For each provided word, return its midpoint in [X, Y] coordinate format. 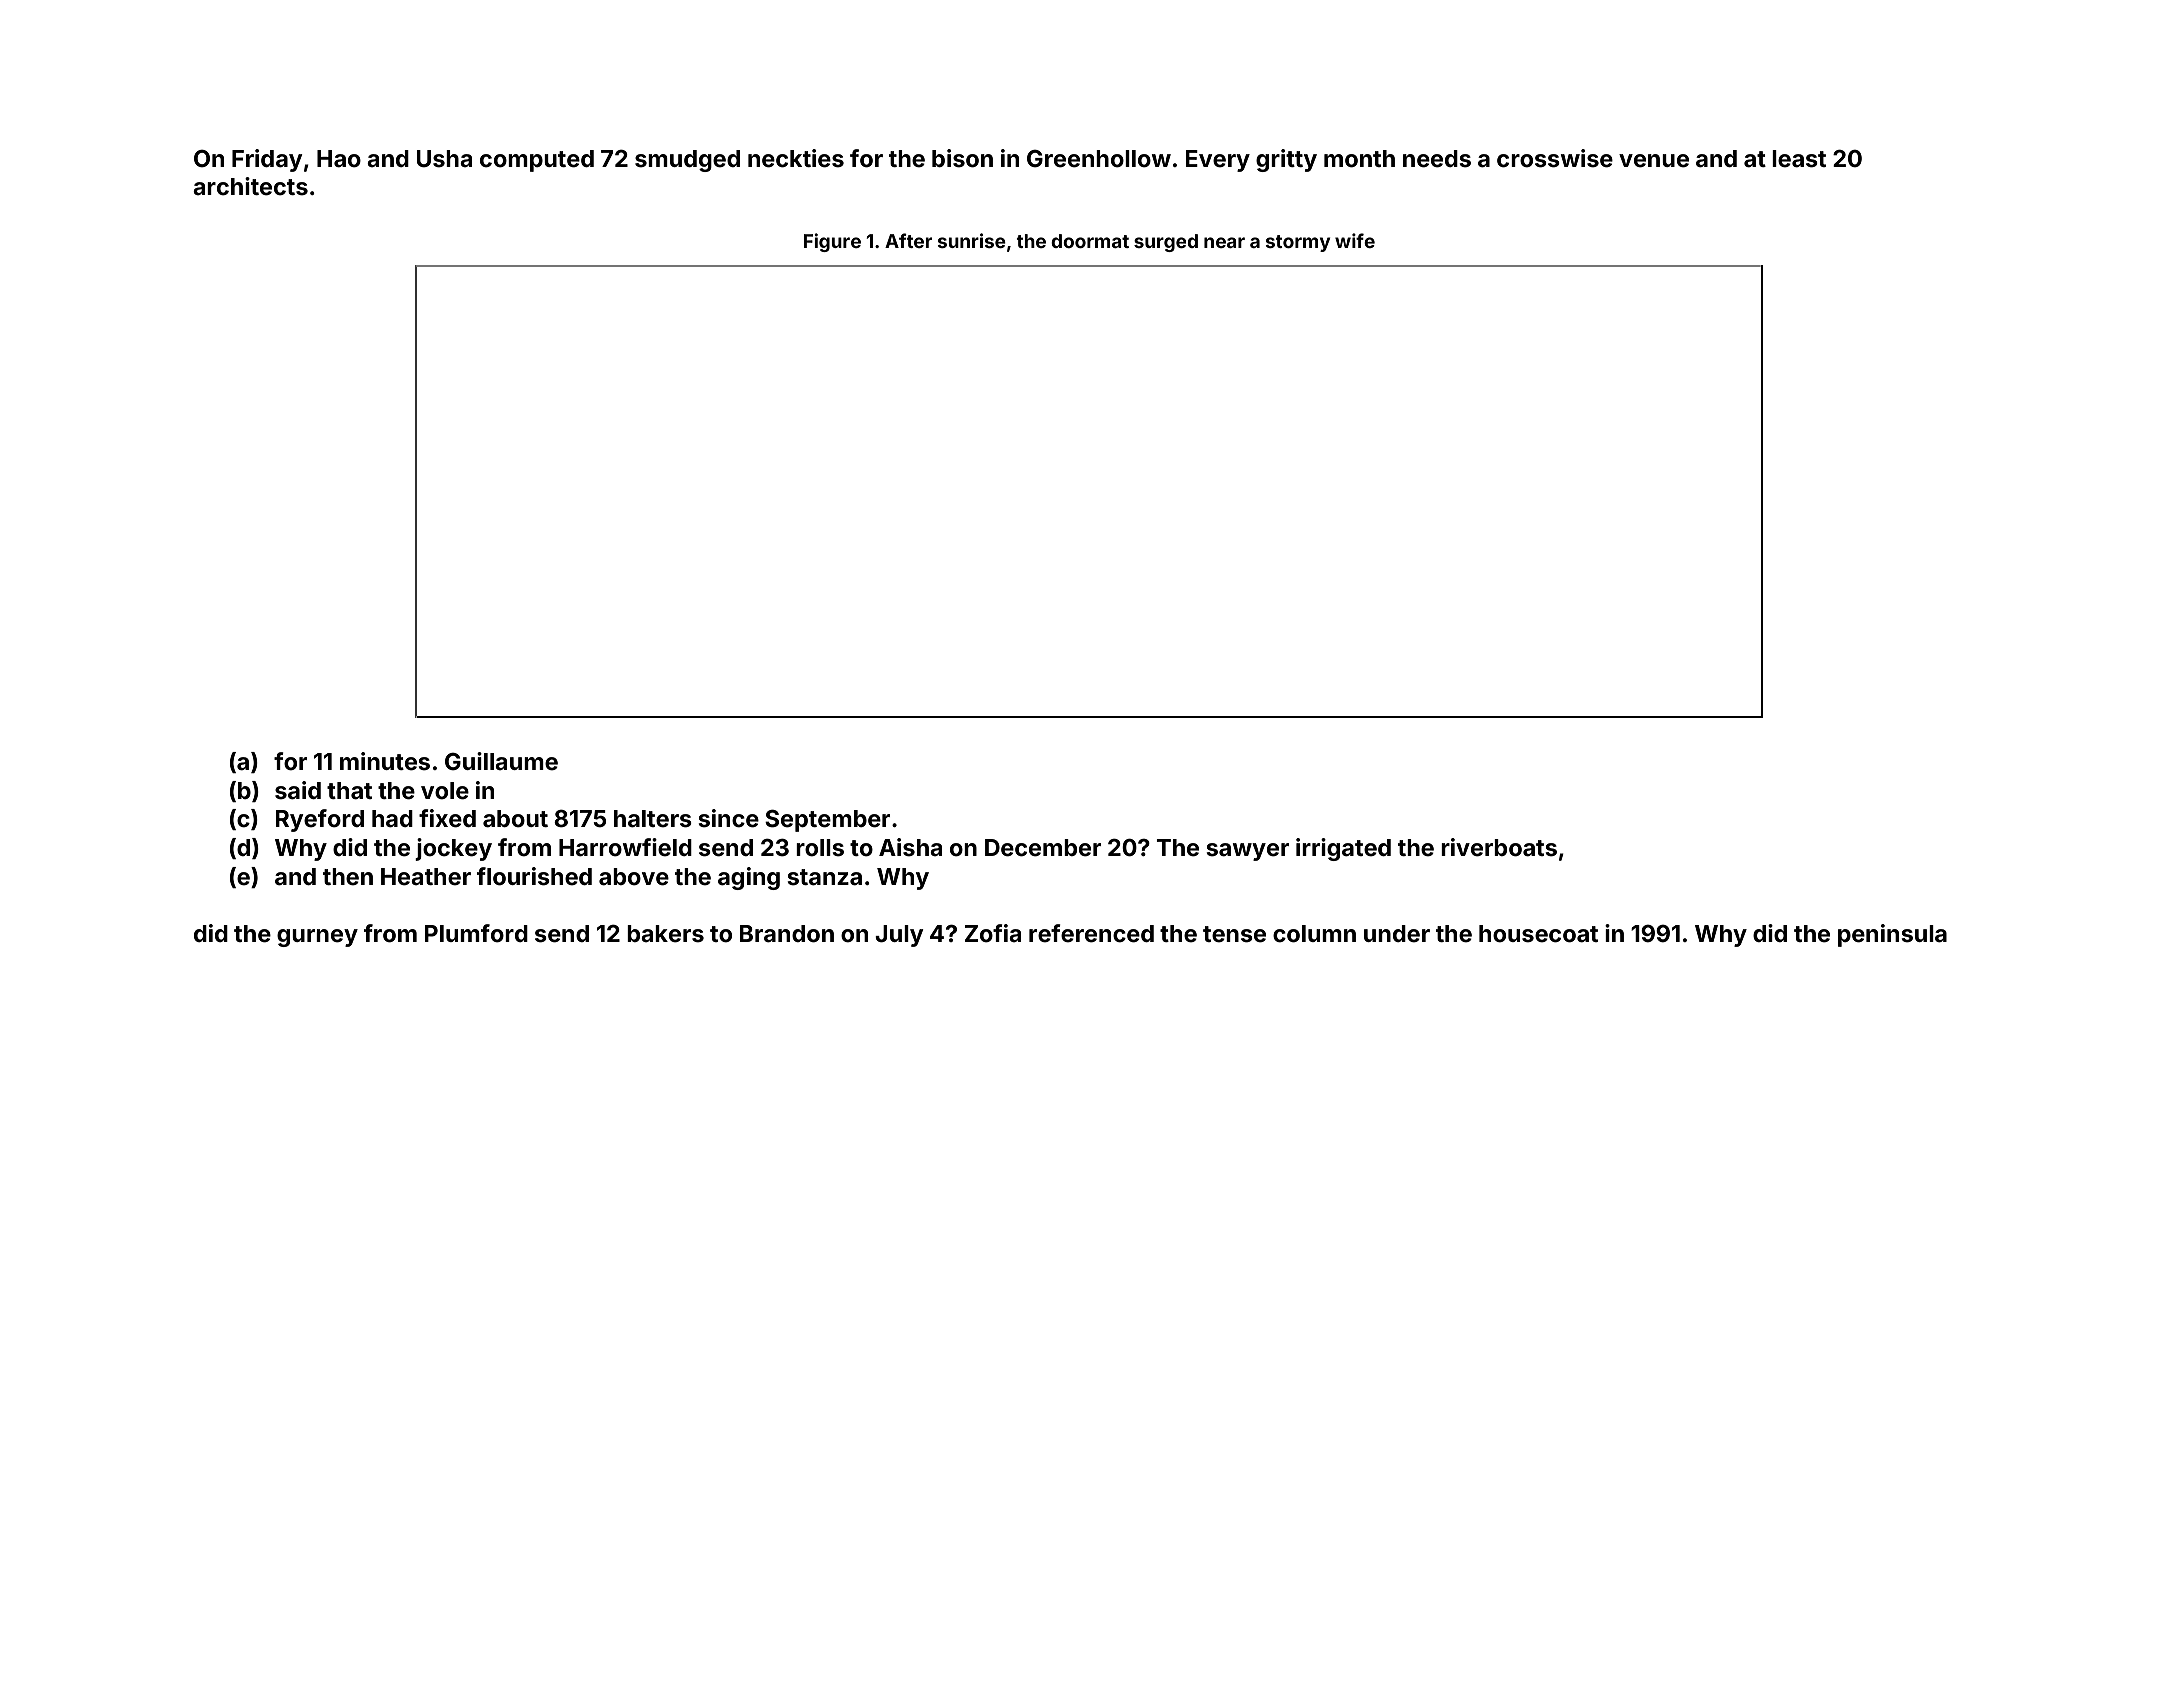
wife [1355, 240]
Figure [832, 242]
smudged [687, 161]
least [1799, 159]
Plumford [476, 933]
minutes [385, 761]
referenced [1091, 933]
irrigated [1343, 849]
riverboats [1499, 847]
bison [962, 158]
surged [1166, 243]
